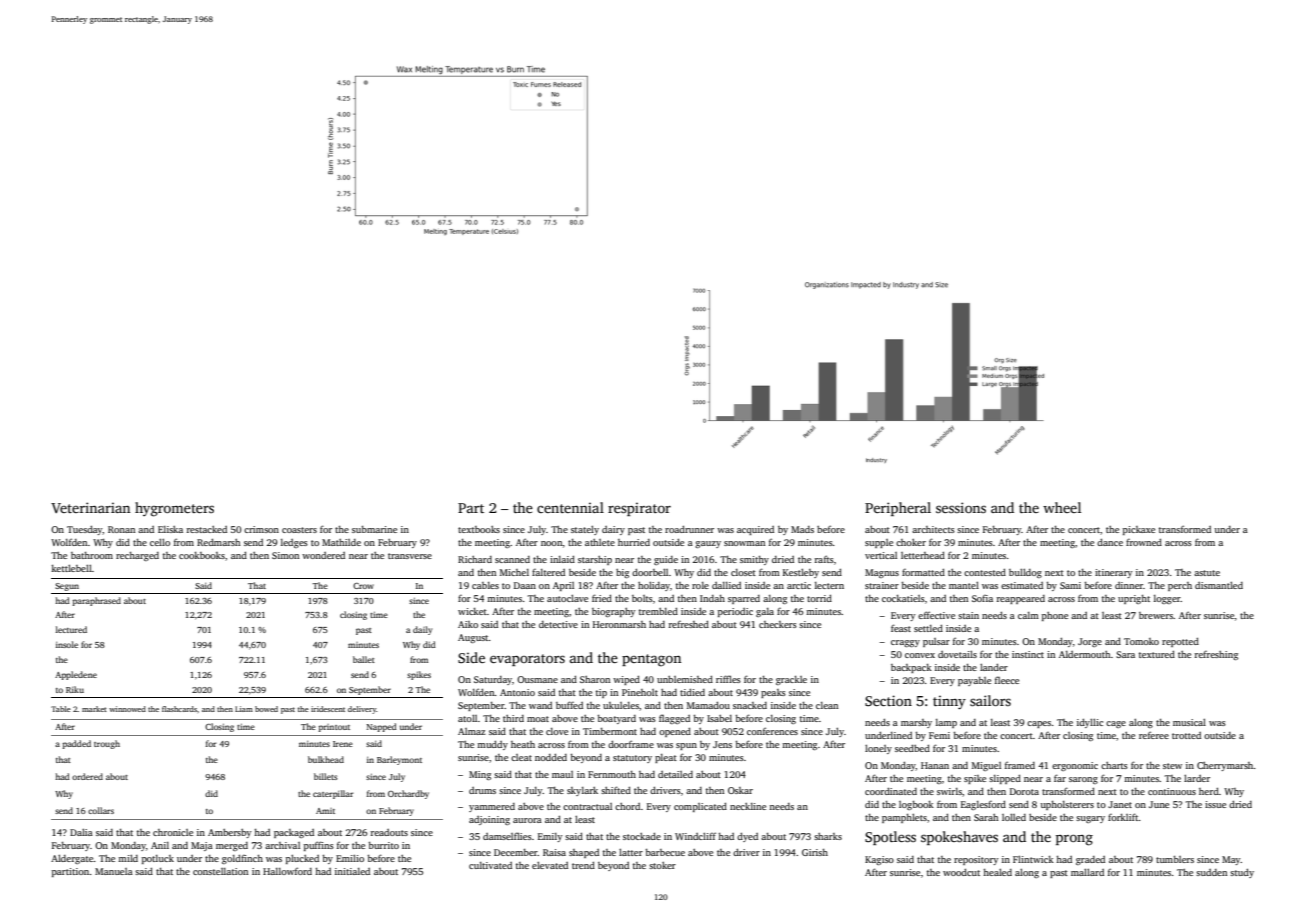  I want to click on centennial, so click(570, 507).
